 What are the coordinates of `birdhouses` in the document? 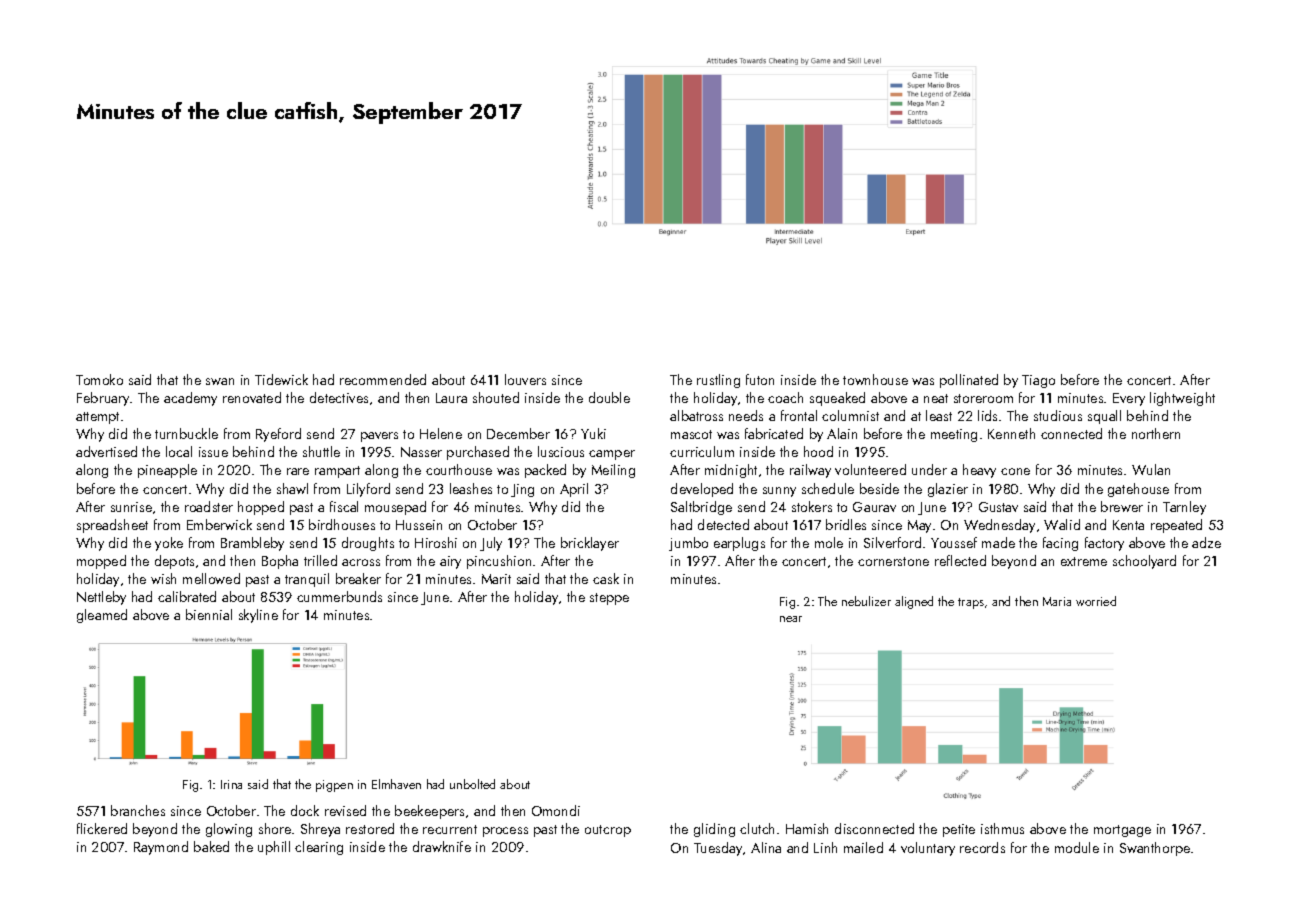 It's located at (342, 524).
